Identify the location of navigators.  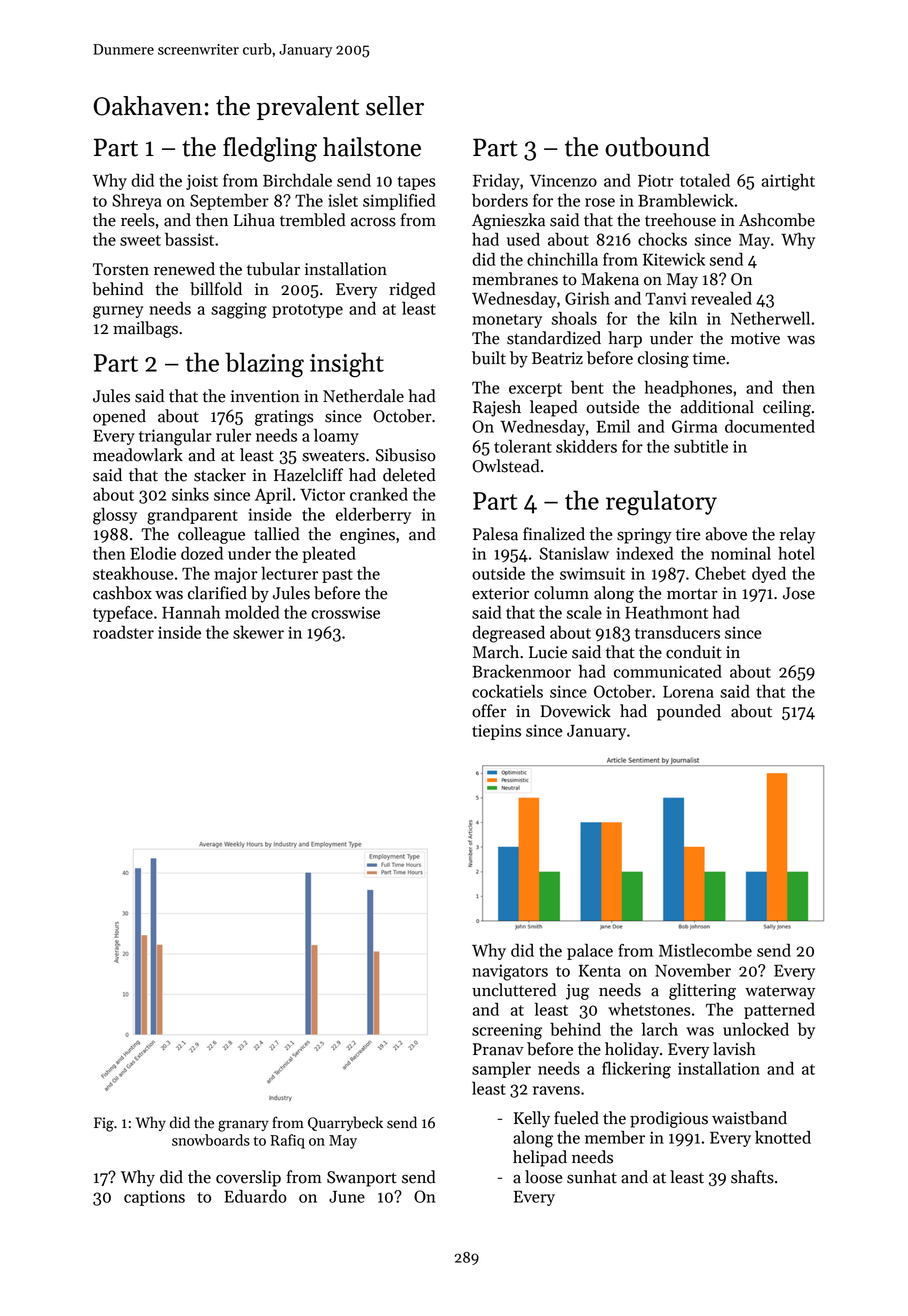
(510, 972).
